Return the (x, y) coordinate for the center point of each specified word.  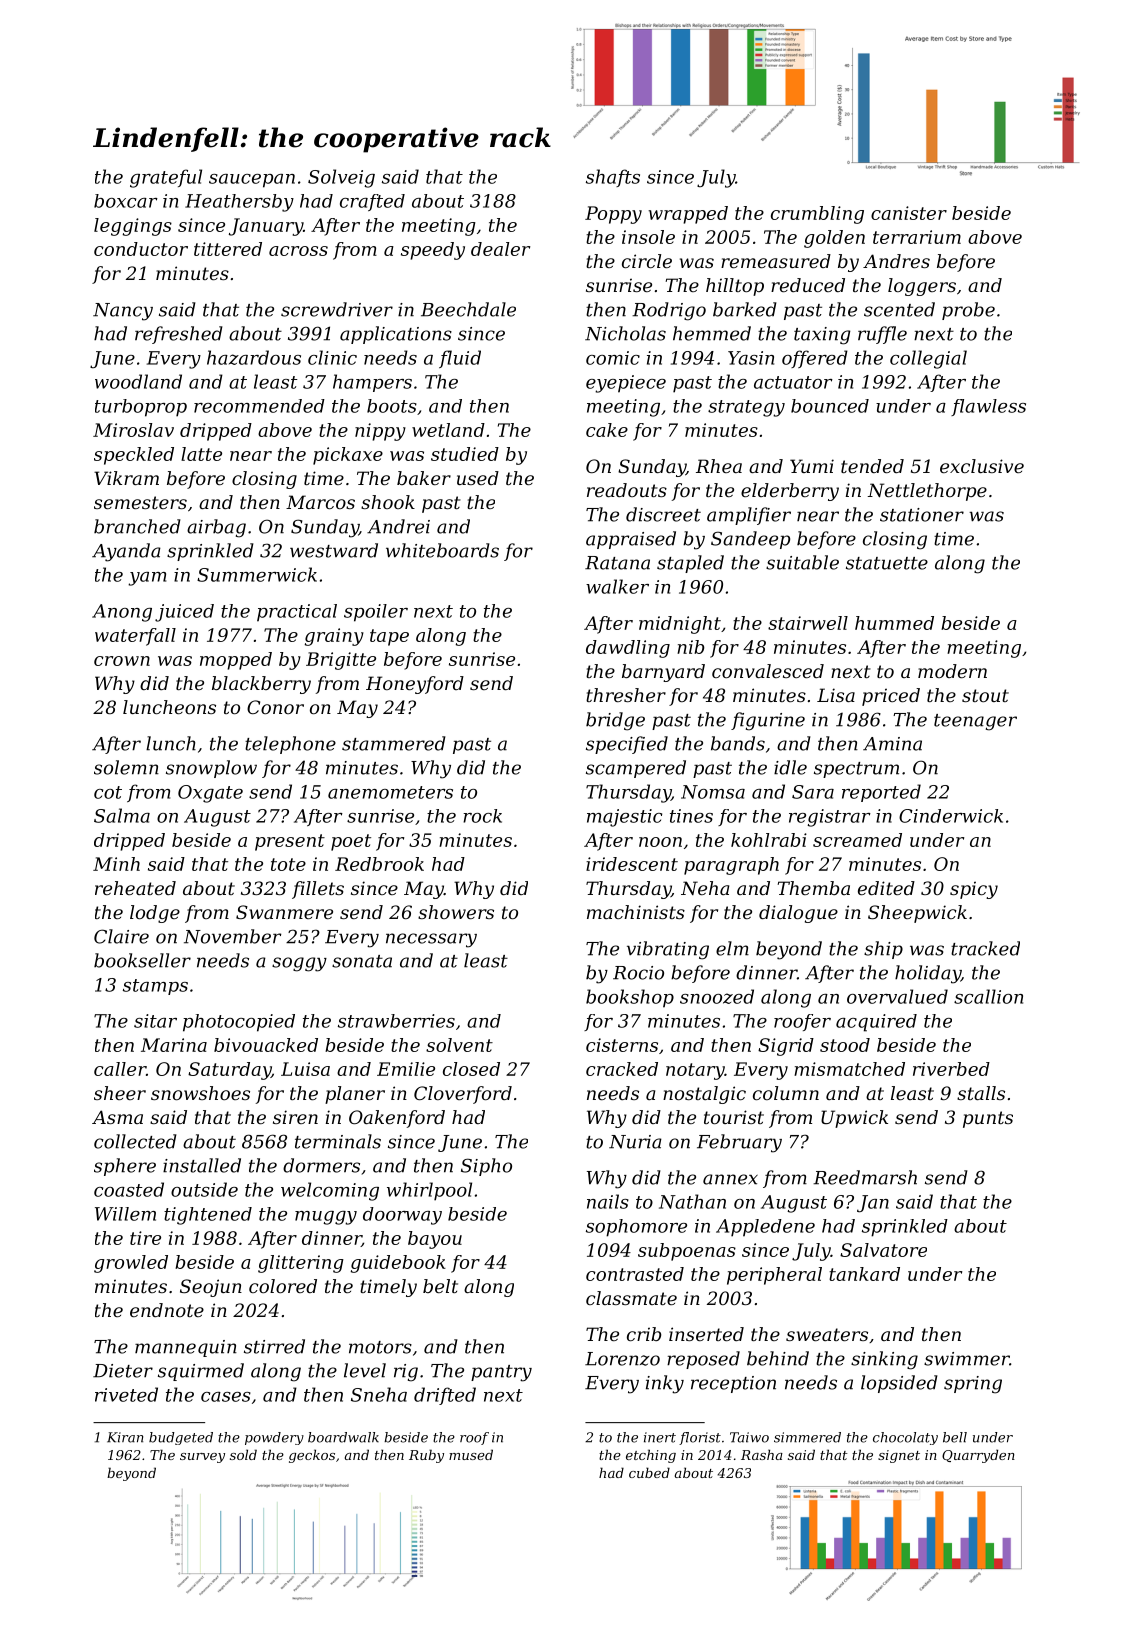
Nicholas (625, 333)
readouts (627, 490)
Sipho (486, 1167)
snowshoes (200, 1093)
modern (952, 671)
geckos (312, 1456)
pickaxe (348, 456)
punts (988, 1119)
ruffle (882, 335)
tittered (228, 249)
